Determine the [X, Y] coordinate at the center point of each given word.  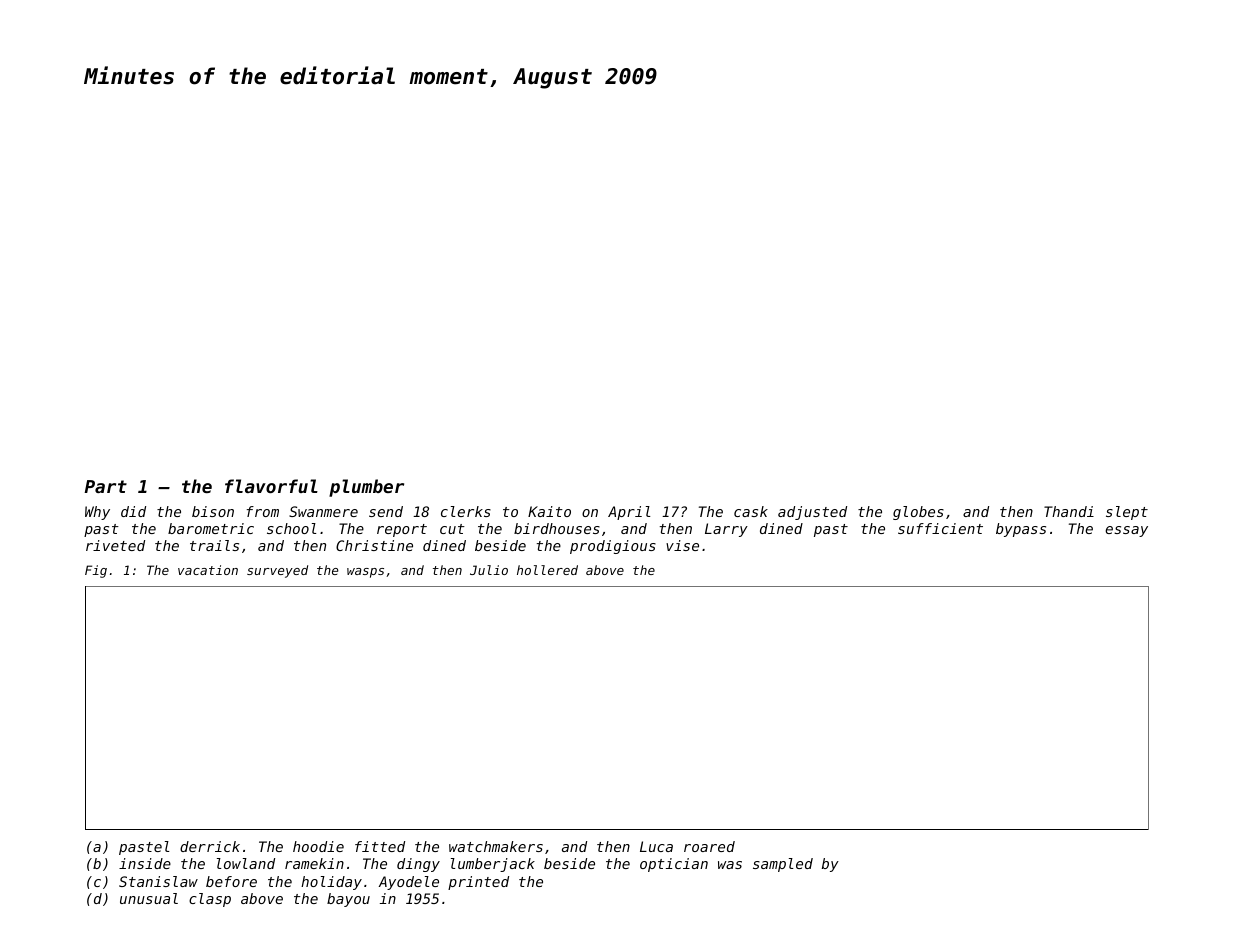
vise [682, 545]
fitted [380, 846]
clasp [210, 900]
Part [105, 486]
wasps [365, 573]
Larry [726, 530]
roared [709, 846]
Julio [489, 570]
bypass [1021, 530]
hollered [547, 570]
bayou [348, 900]
